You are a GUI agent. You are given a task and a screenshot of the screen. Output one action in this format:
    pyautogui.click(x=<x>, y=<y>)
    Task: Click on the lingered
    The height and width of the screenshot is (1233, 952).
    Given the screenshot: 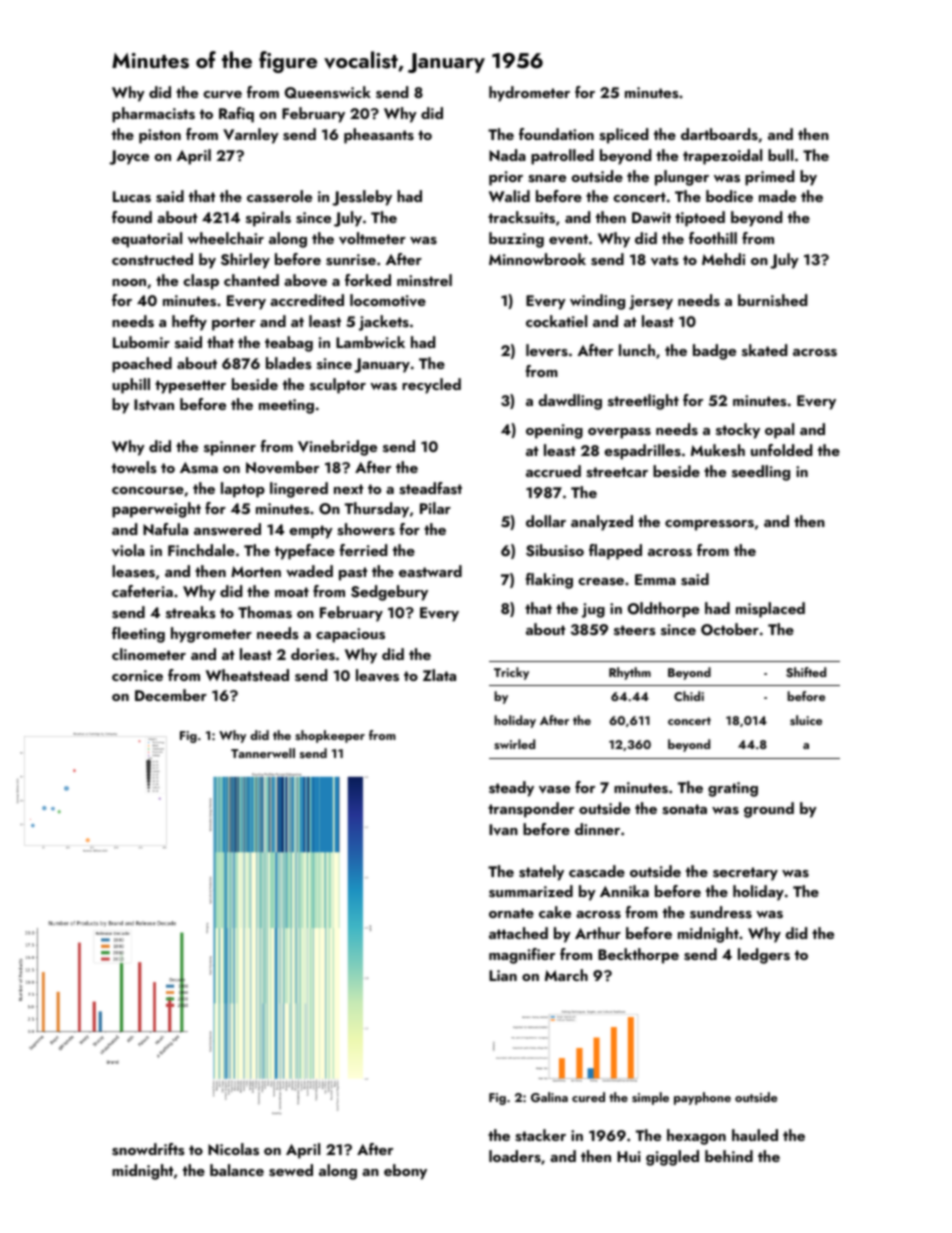 What is the action you would take?
    pyautogui.click(x=299, y=490)
